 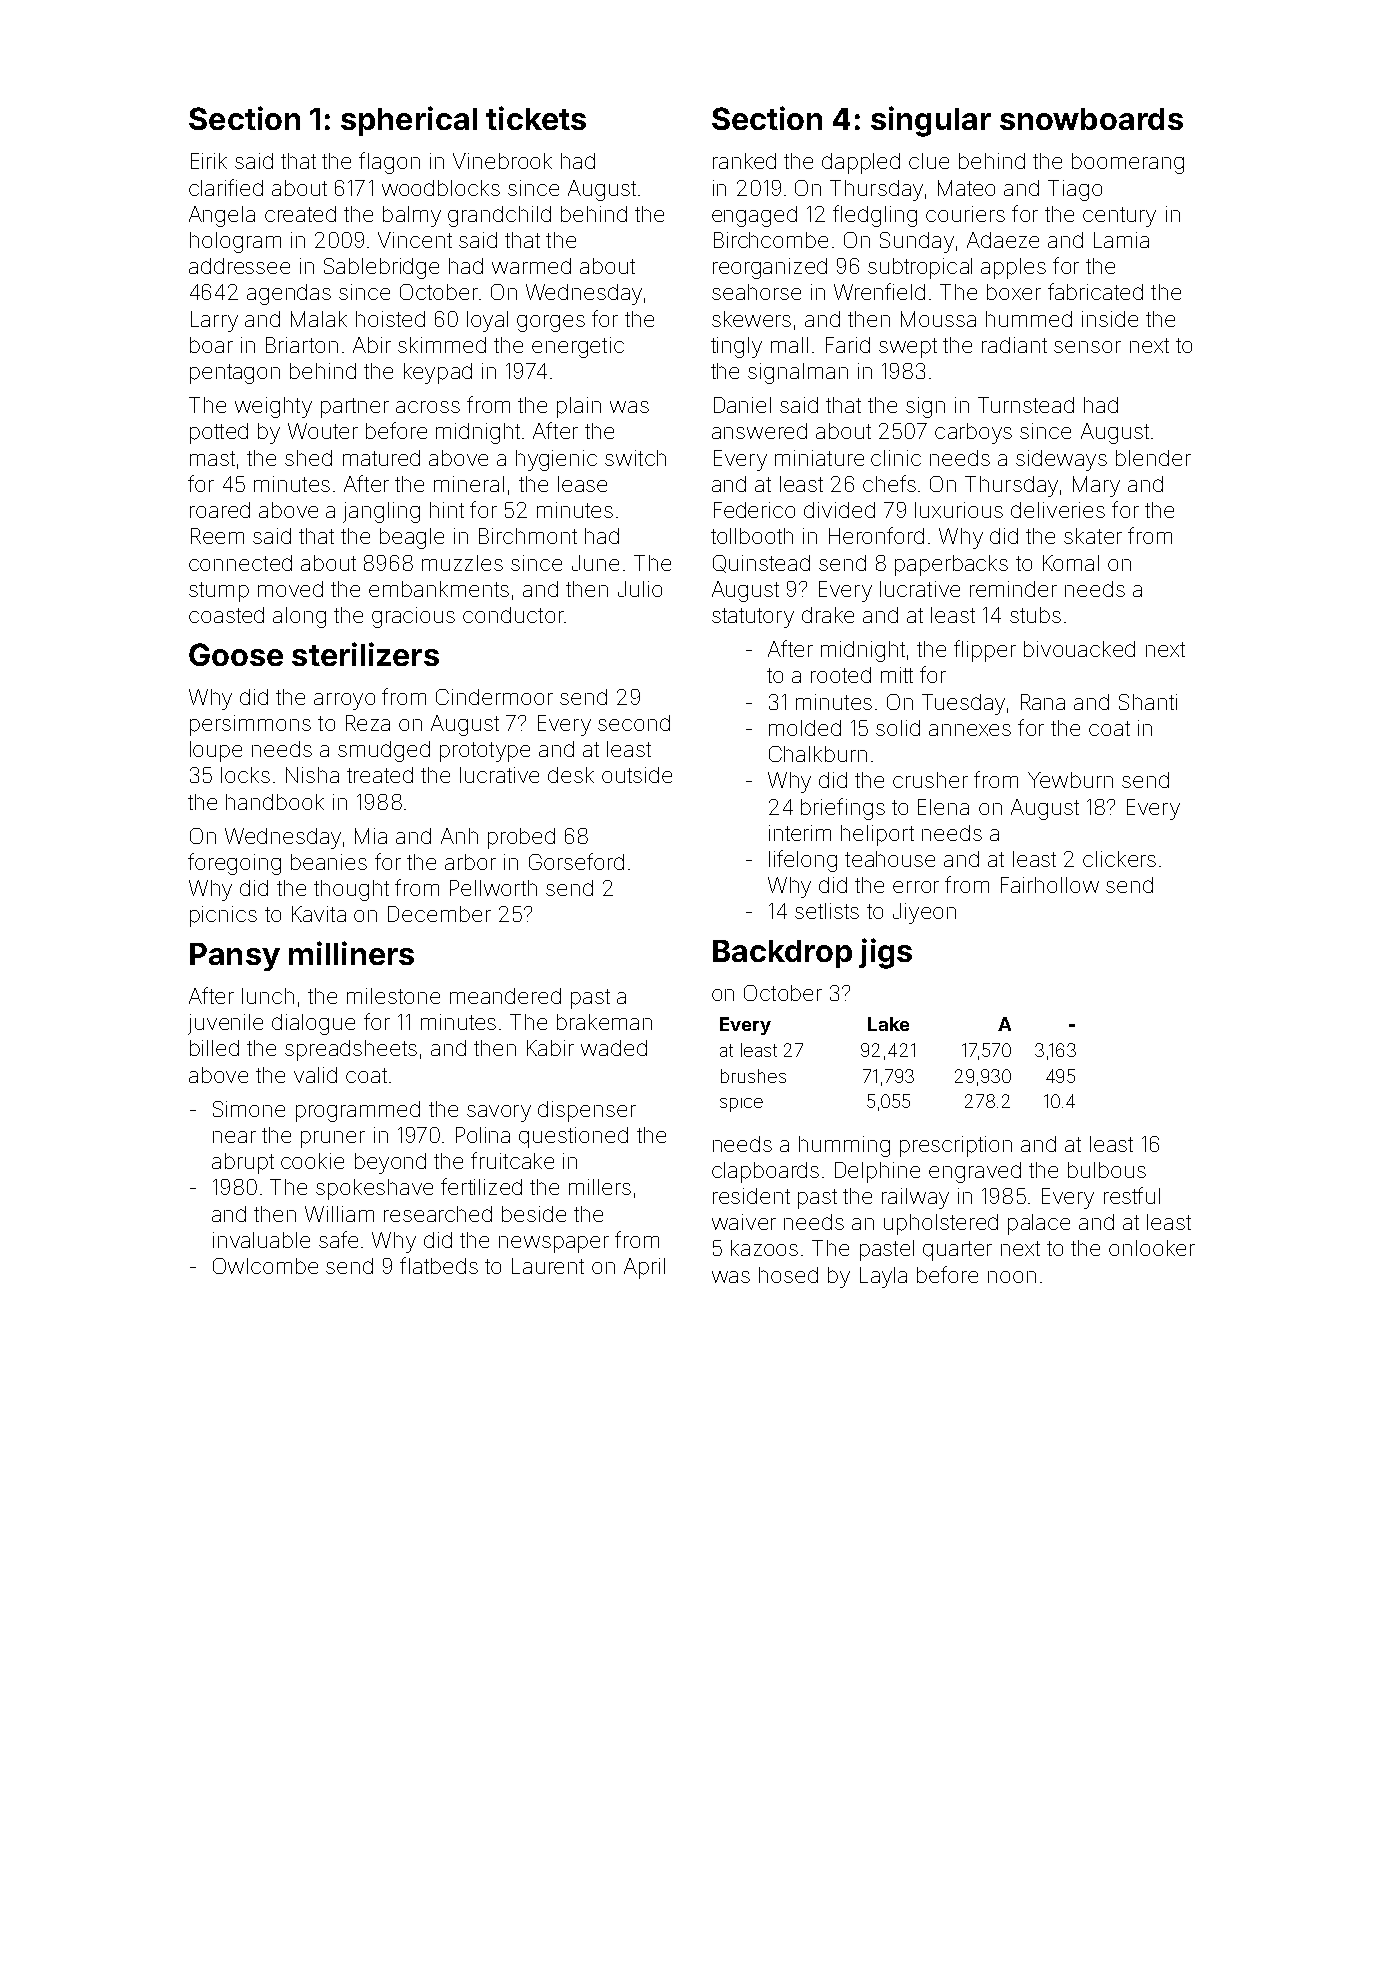 What do you see at coordinates (409, 121) in the page?
I see `spherical` at bounding box center [409, 121].
